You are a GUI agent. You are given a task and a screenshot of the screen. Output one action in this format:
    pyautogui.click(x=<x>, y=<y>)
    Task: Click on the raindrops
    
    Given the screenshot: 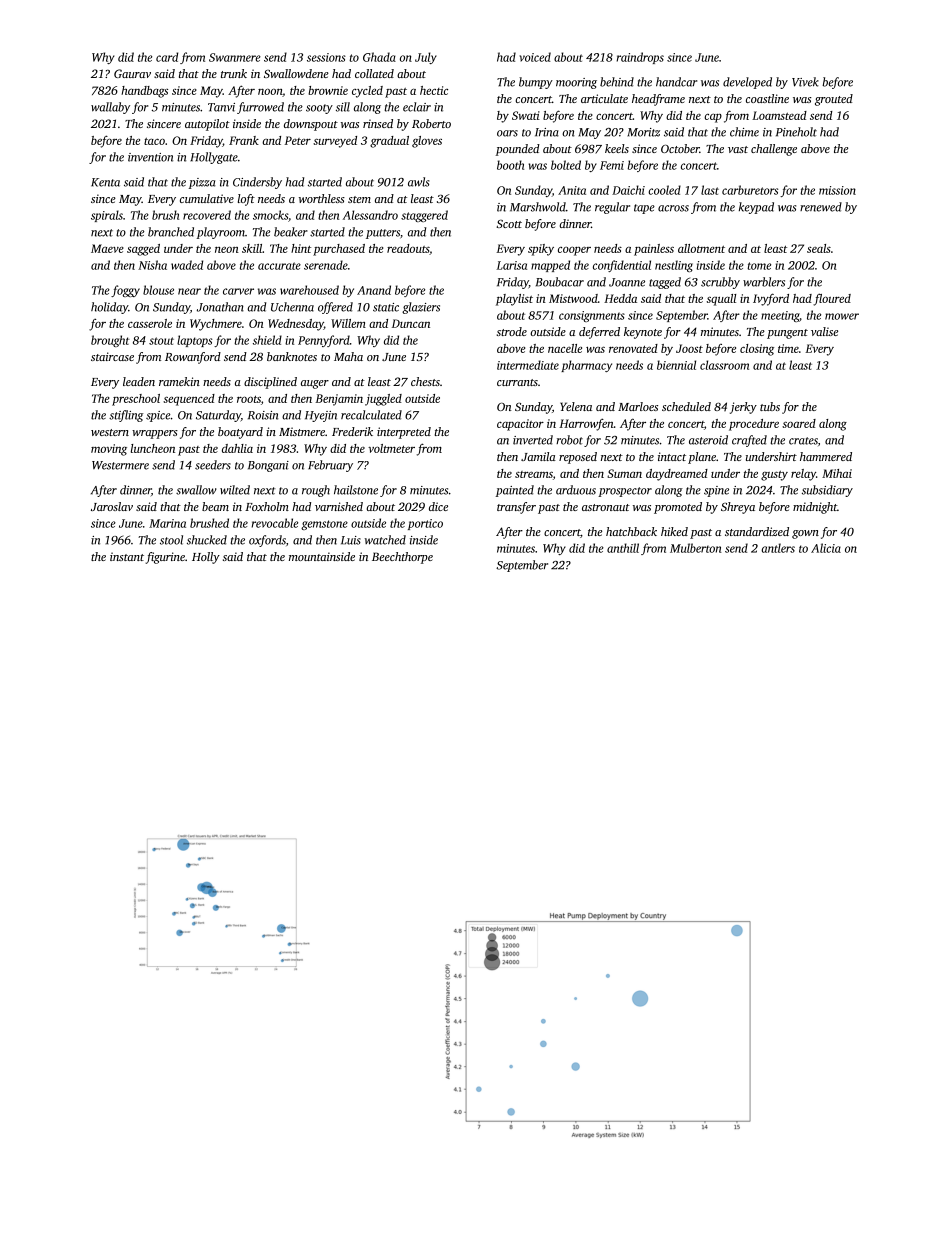 What is the action you would take?
    pyautogui.click(x=640, y=58)
